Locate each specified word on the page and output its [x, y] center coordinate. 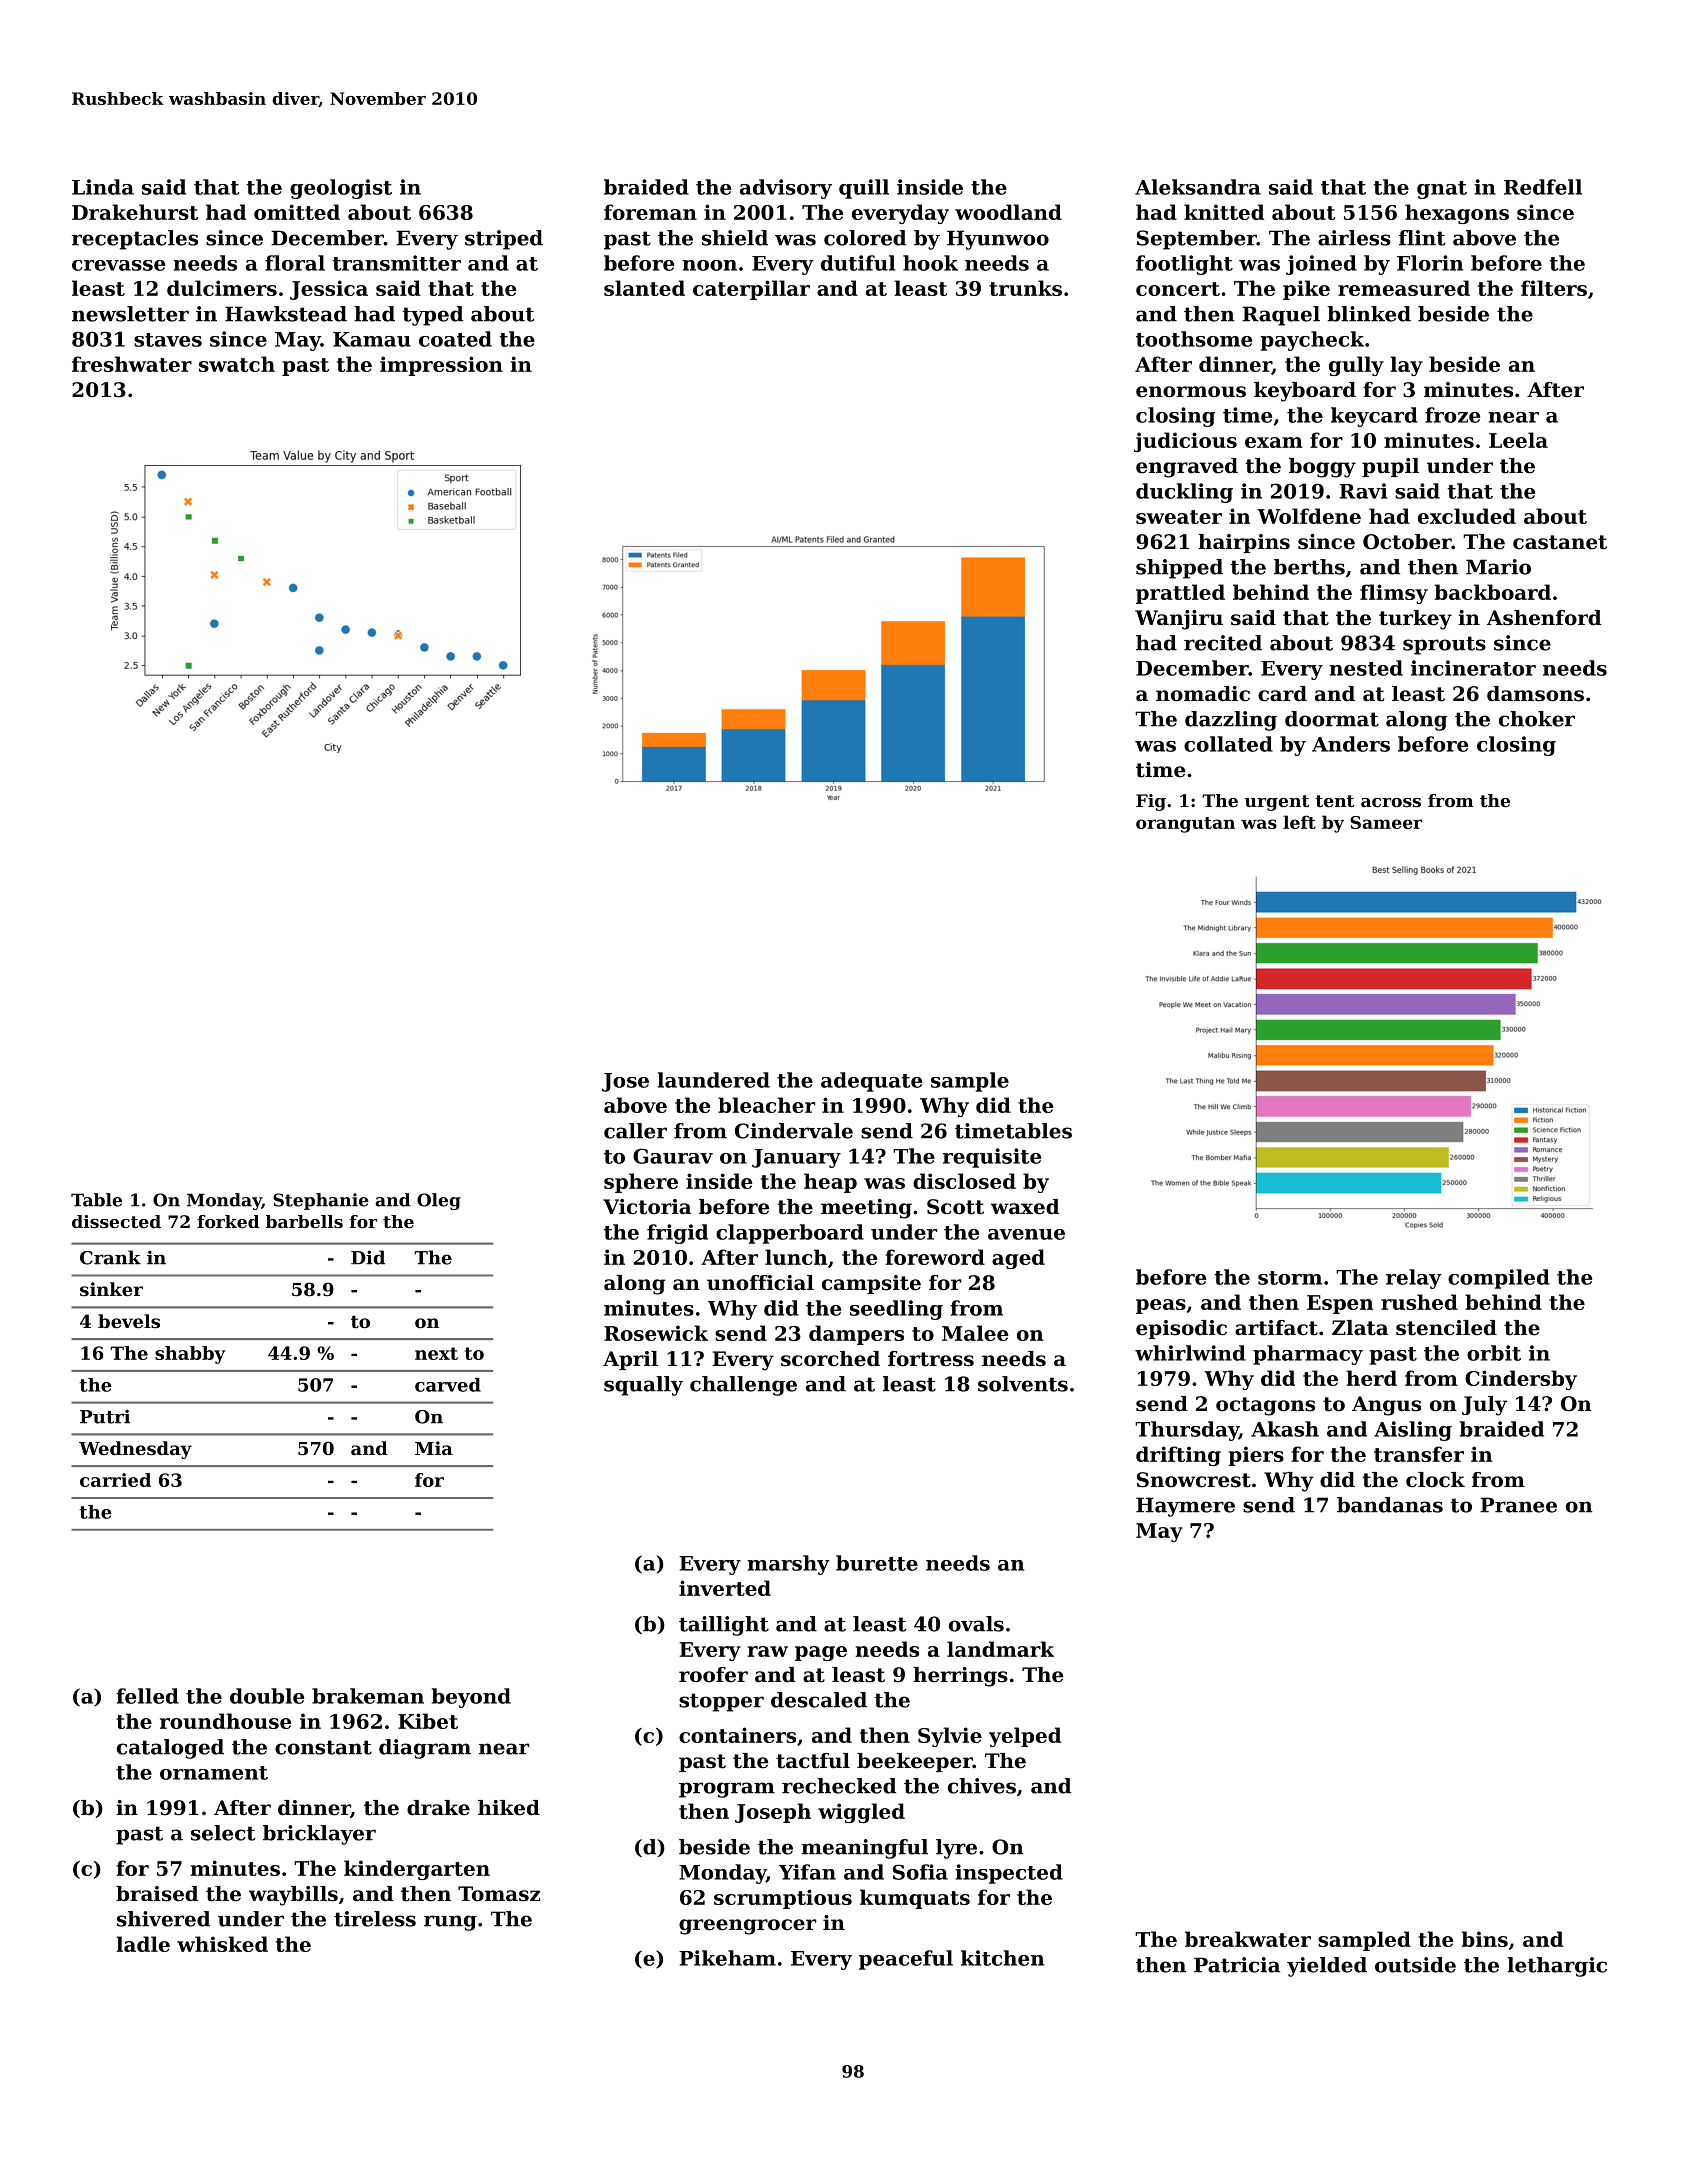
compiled [1499, 1279]
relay [1414, 1279]
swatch [237, 364]
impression [441, 366]
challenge [743, 1386]
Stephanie [321, 1201]
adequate [871, 1082]
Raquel [1281, 316]
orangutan [1185, 825]
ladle [143, 1944]
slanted [644, 288]
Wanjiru [1179, 620]
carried [115, 1480]
